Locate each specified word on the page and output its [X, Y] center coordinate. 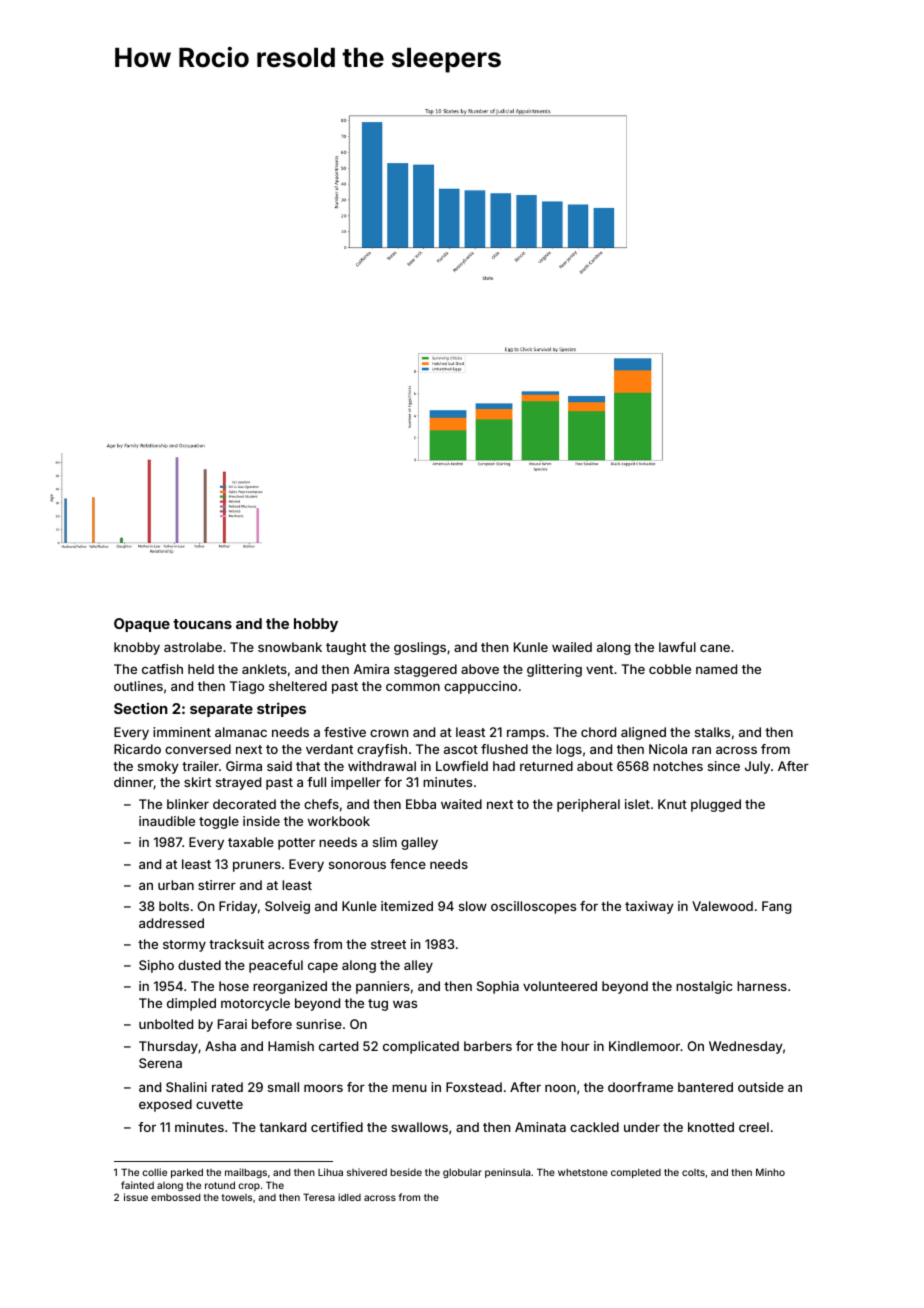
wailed [572, 647]
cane [715, 648]
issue [136, 1197]
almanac [241, 732]
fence [408, 864]
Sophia [498, 987]
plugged [716, 805]
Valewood [722, 906]
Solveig [287, 907]
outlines [138, 686]
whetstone [583, 1172]
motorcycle [255, 1004]
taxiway [649, 907]
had [504, 766]
